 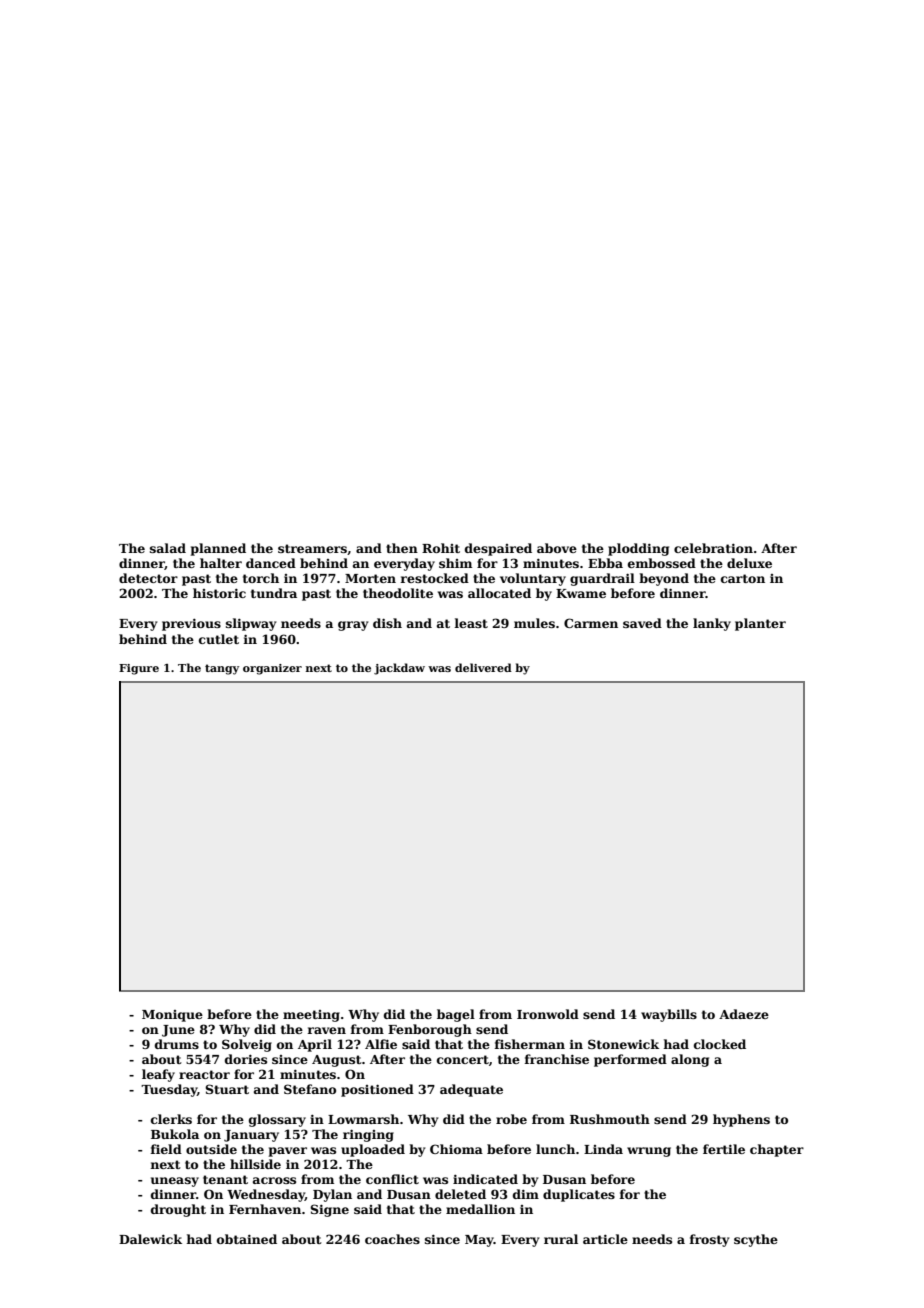 What do you see at coordinates (392, 1239) in the page?
I see `coaches` at bounding box center [392, 1239].
